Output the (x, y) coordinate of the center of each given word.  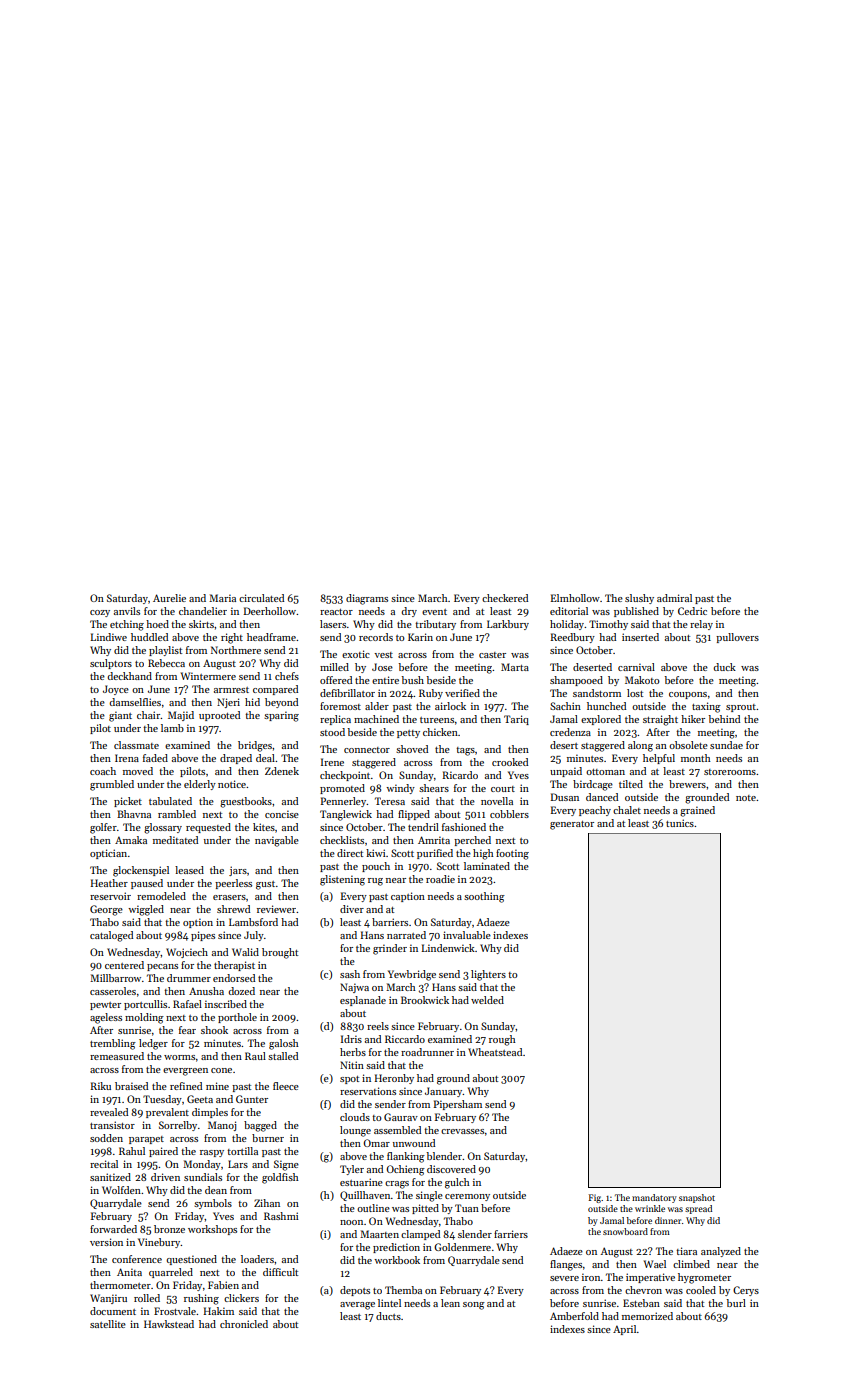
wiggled (146, 910)
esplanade (363, 1001)
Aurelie (169, 598)
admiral (674, 598)
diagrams (367, 599)
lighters (488, 975)
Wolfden (121, 1190)
